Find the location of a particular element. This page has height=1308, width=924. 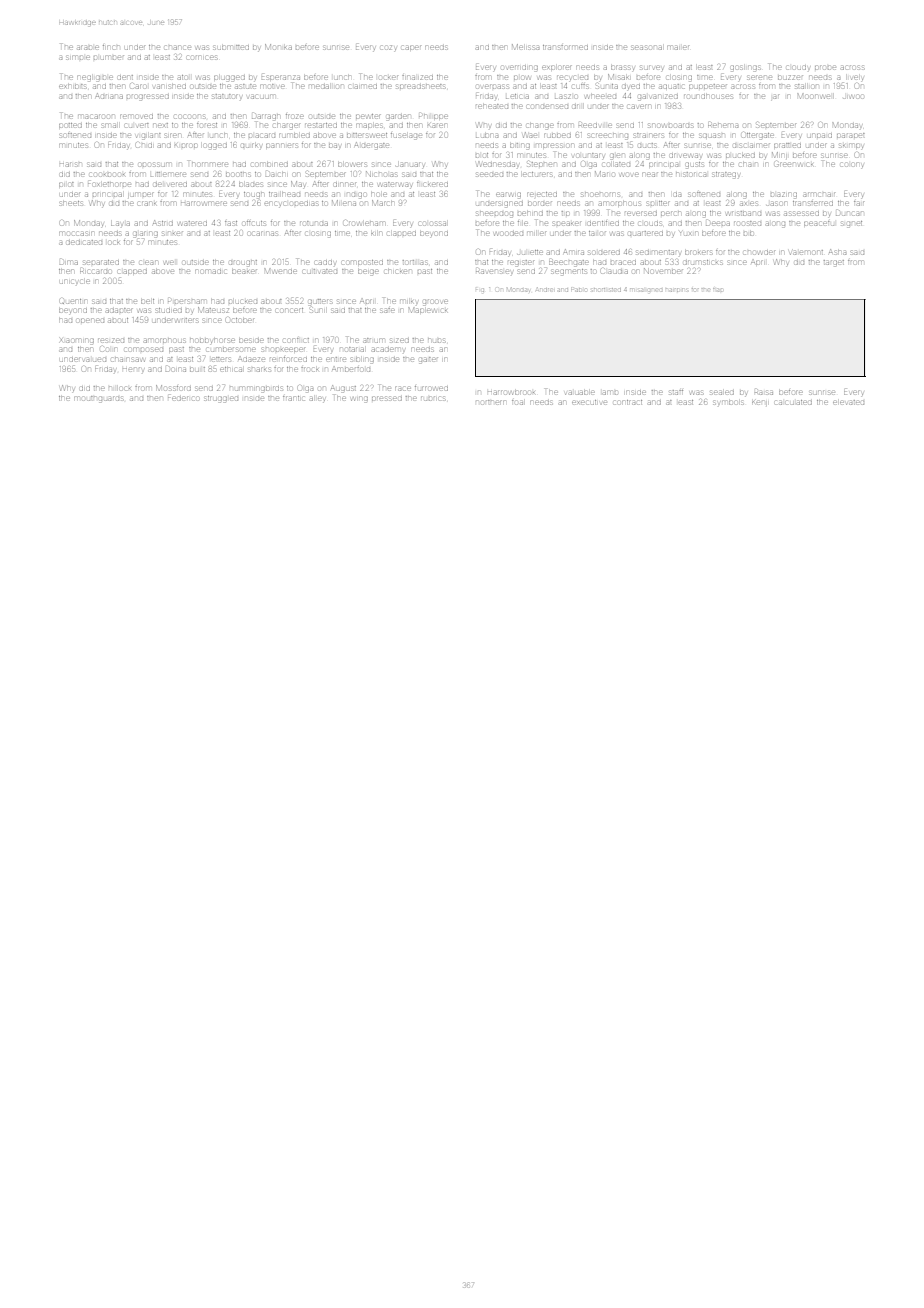

blazing is located at coordinates (784, 194).
